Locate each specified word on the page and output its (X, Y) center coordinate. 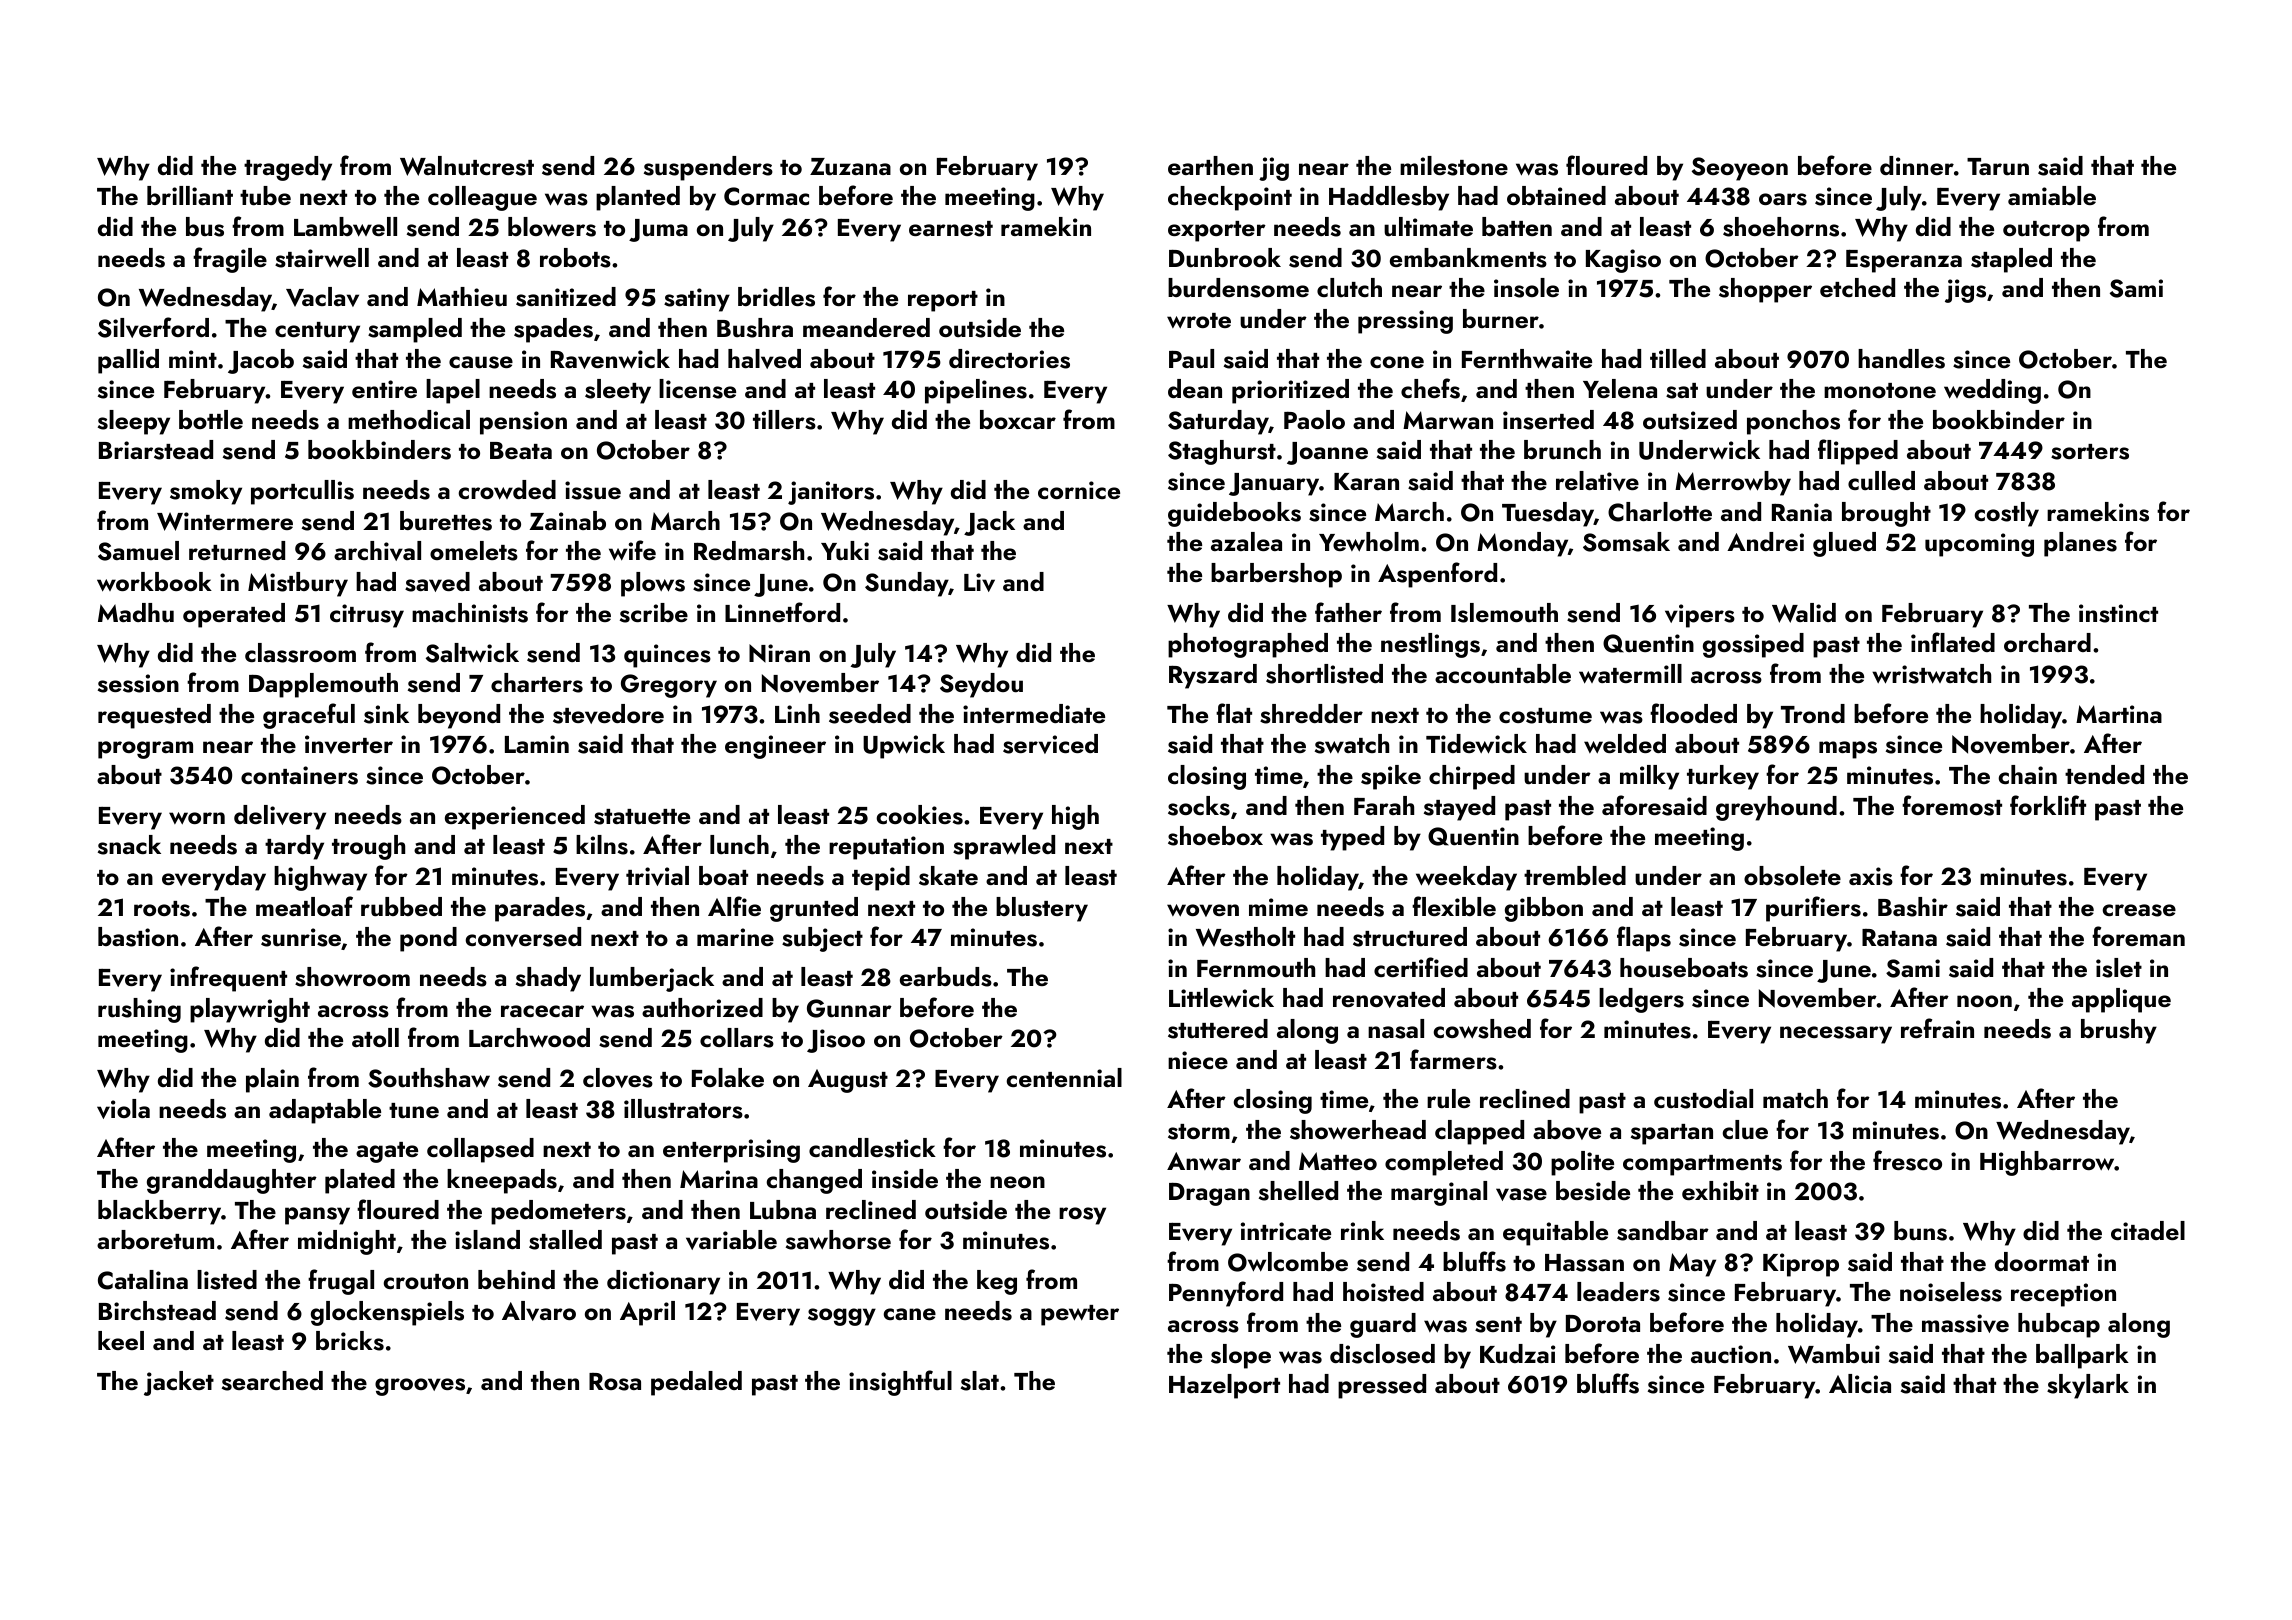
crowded (507, 490)
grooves (420, 1387)
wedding (1992, 391)
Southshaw (429, 1078)
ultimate (1428, 227)
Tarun (1998, 167)
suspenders (708, 168)
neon (1017, 1182)
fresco (1907, 1160)
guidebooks (1234, 514)
